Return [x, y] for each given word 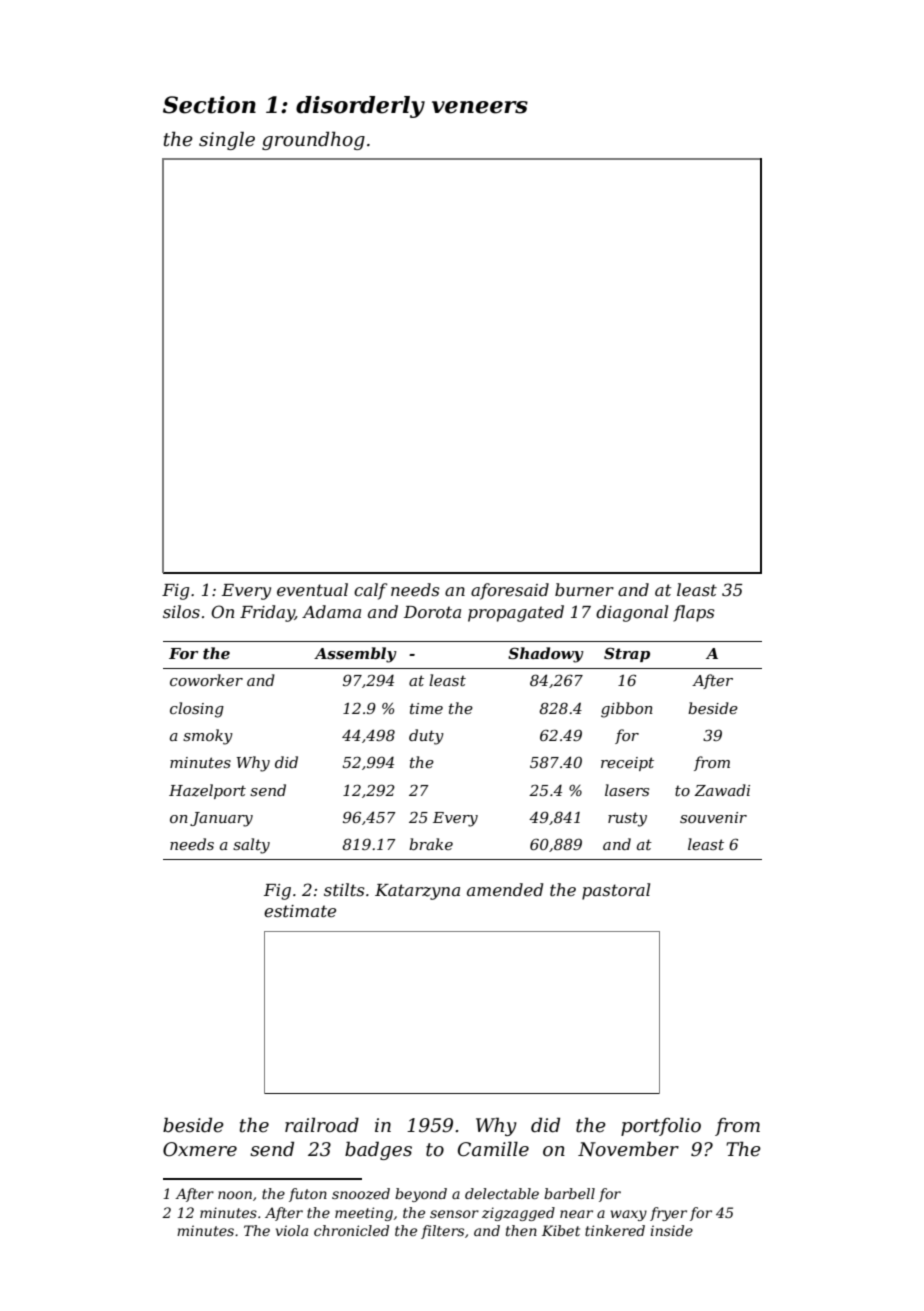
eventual [312, 589]
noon [235, 1195]
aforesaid [510, 591]
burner [584, 589]
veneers [480, 107]
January [221, 819]
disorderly [360, 107]
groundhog [313, 140]
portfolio [661, 1126]
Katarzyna [417, 892]
